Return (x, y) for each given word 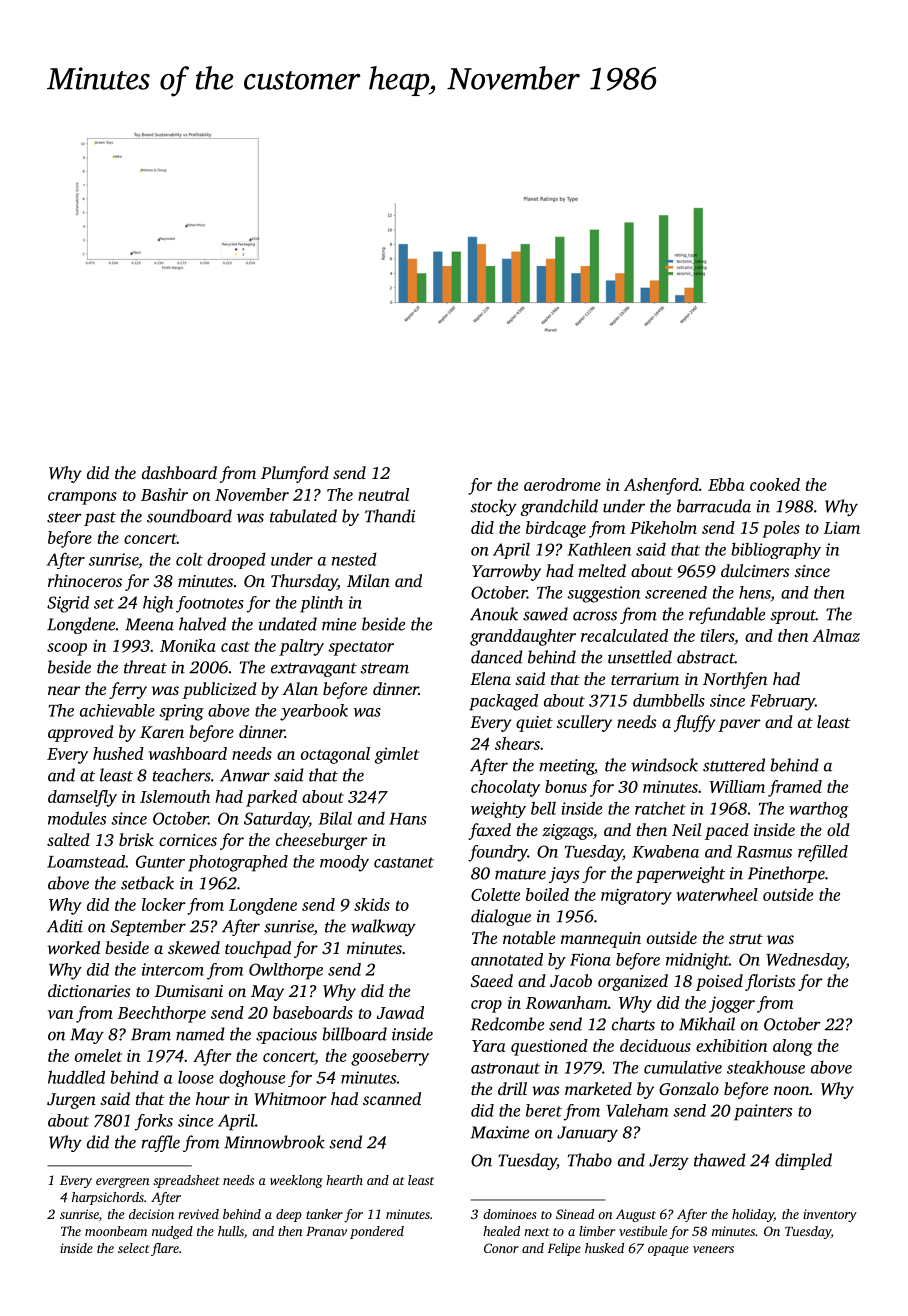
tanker (324, 1214)
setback (147, 883)
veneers (713, 1249)
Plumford (295, 474)
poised (719, 982)
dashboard (179, 472)
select (133, 1248)
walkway (383, 927)
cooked (775, 484)
